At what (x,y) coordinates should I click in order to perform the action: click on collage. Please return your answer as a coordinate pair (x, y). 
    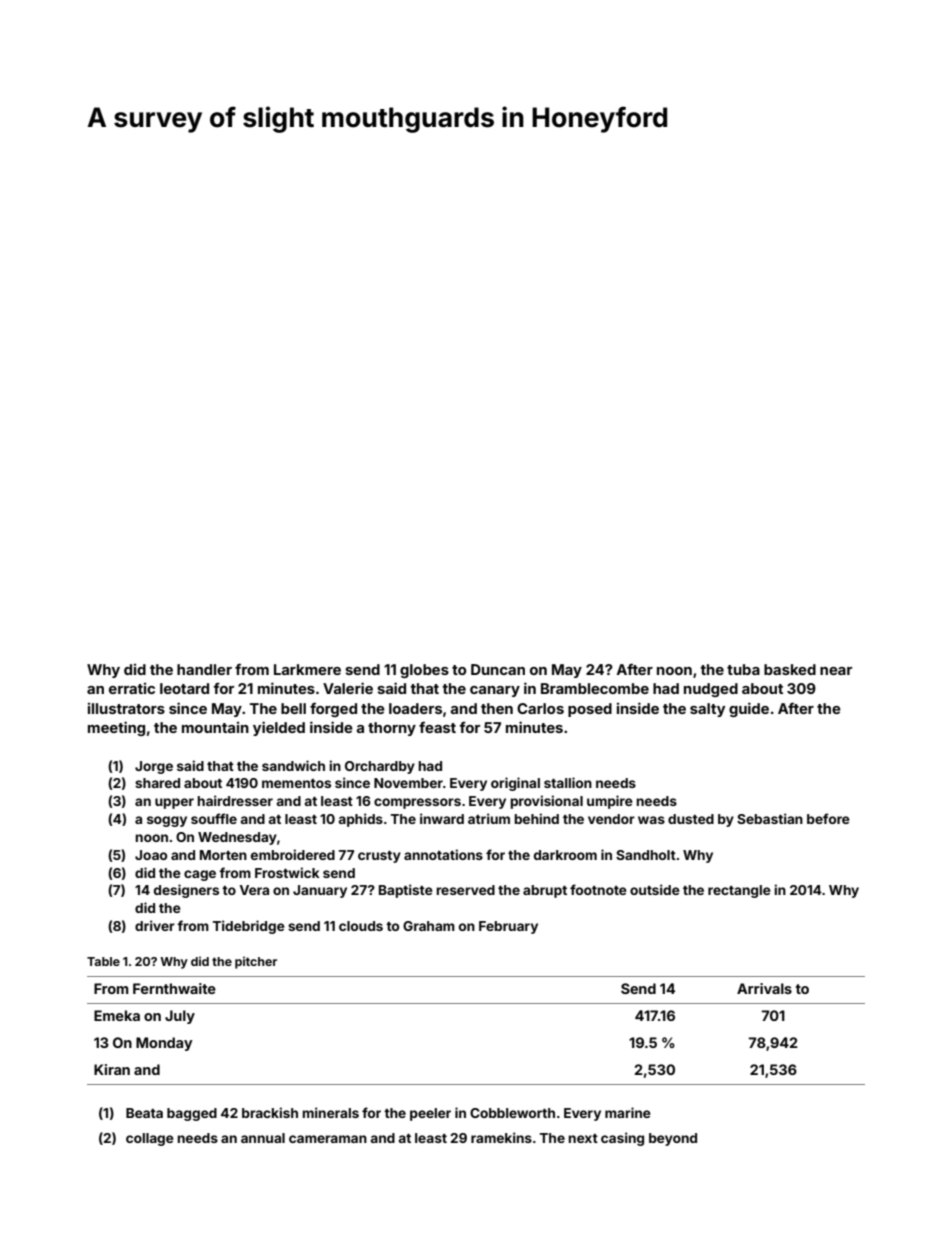
    Looking at the image, I should click on (150, 1139).
